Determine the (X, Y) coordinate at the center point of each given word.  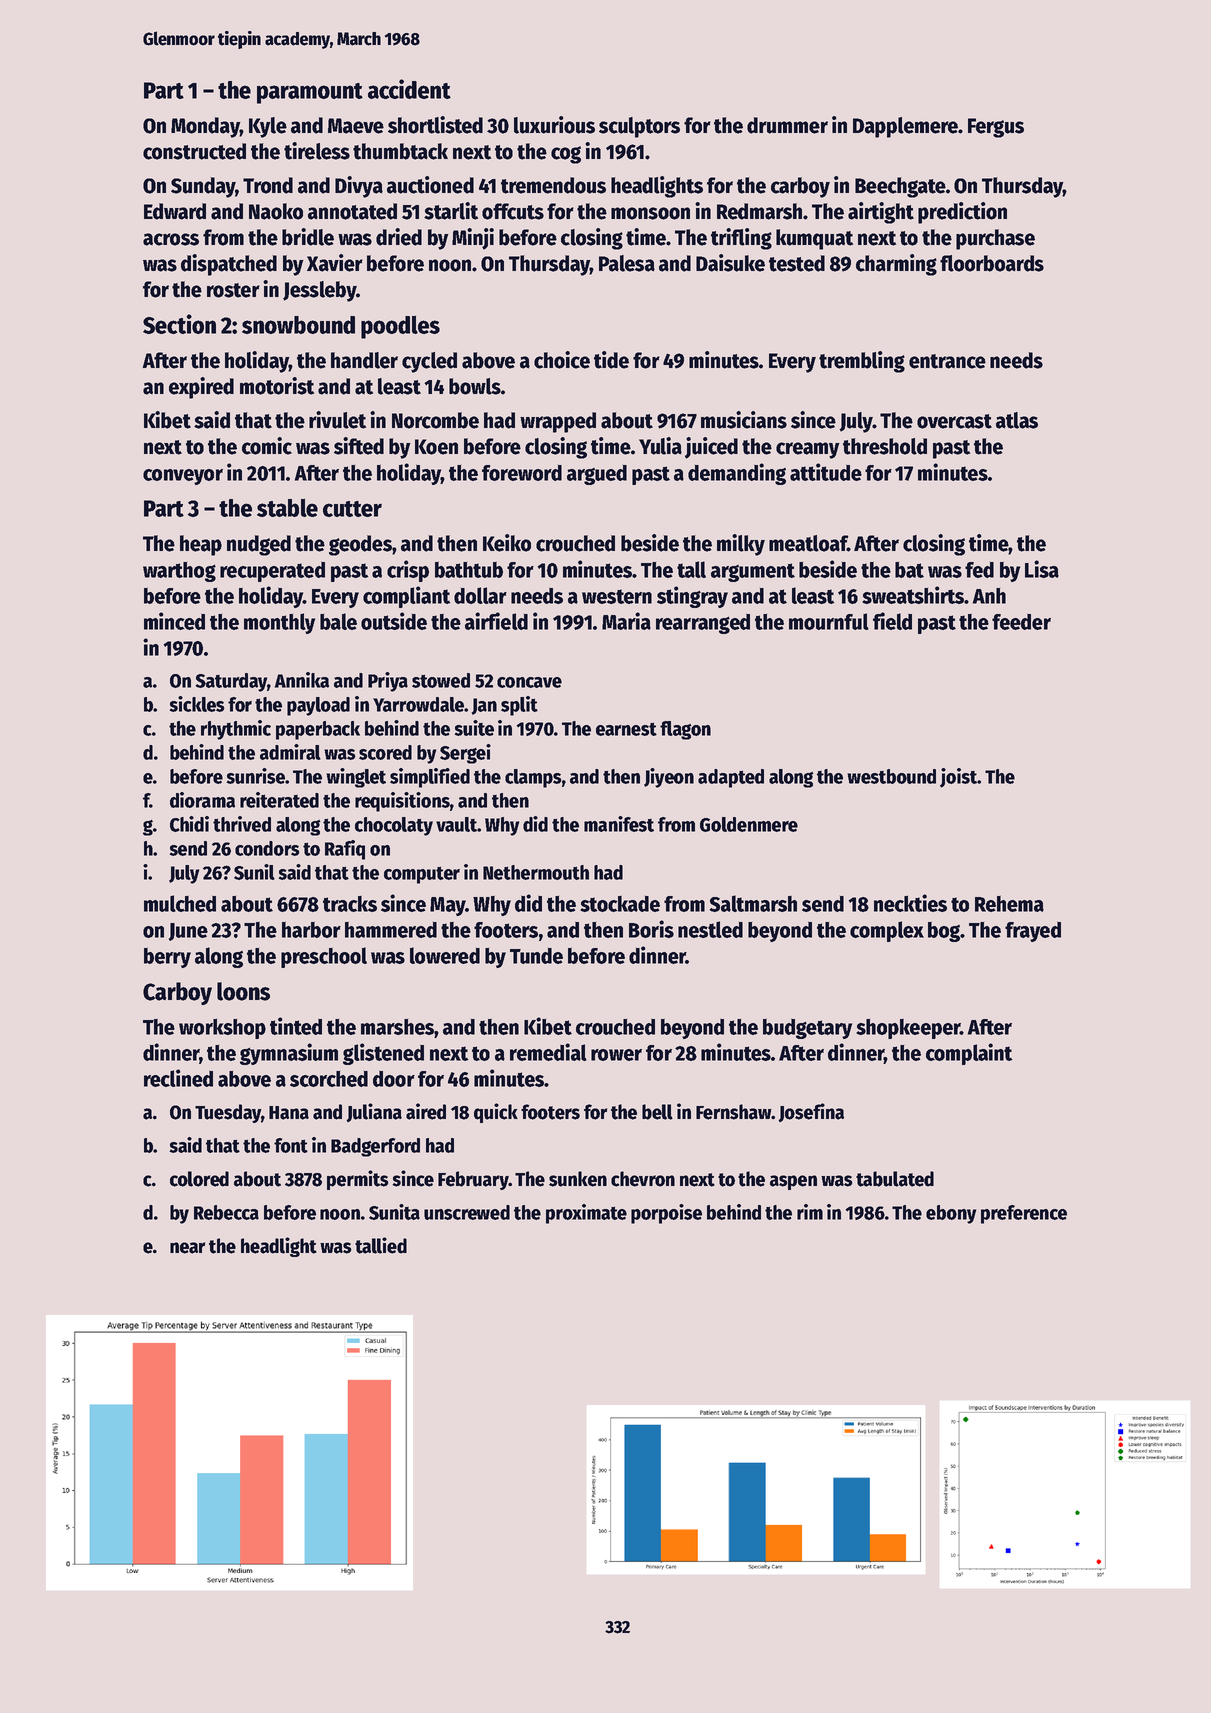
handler (364, 360)
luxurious (554, 125)
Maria (626, 621)
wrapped (558, 422)
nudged (259, 545)
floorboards (992, 263)
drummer (787, 125)
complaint (969, 1054)
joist (958, 778)
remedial (548, 1052)
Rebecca (226, 1212)
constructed (194, 151)
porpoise (666, 1214)
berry (167, 958)
